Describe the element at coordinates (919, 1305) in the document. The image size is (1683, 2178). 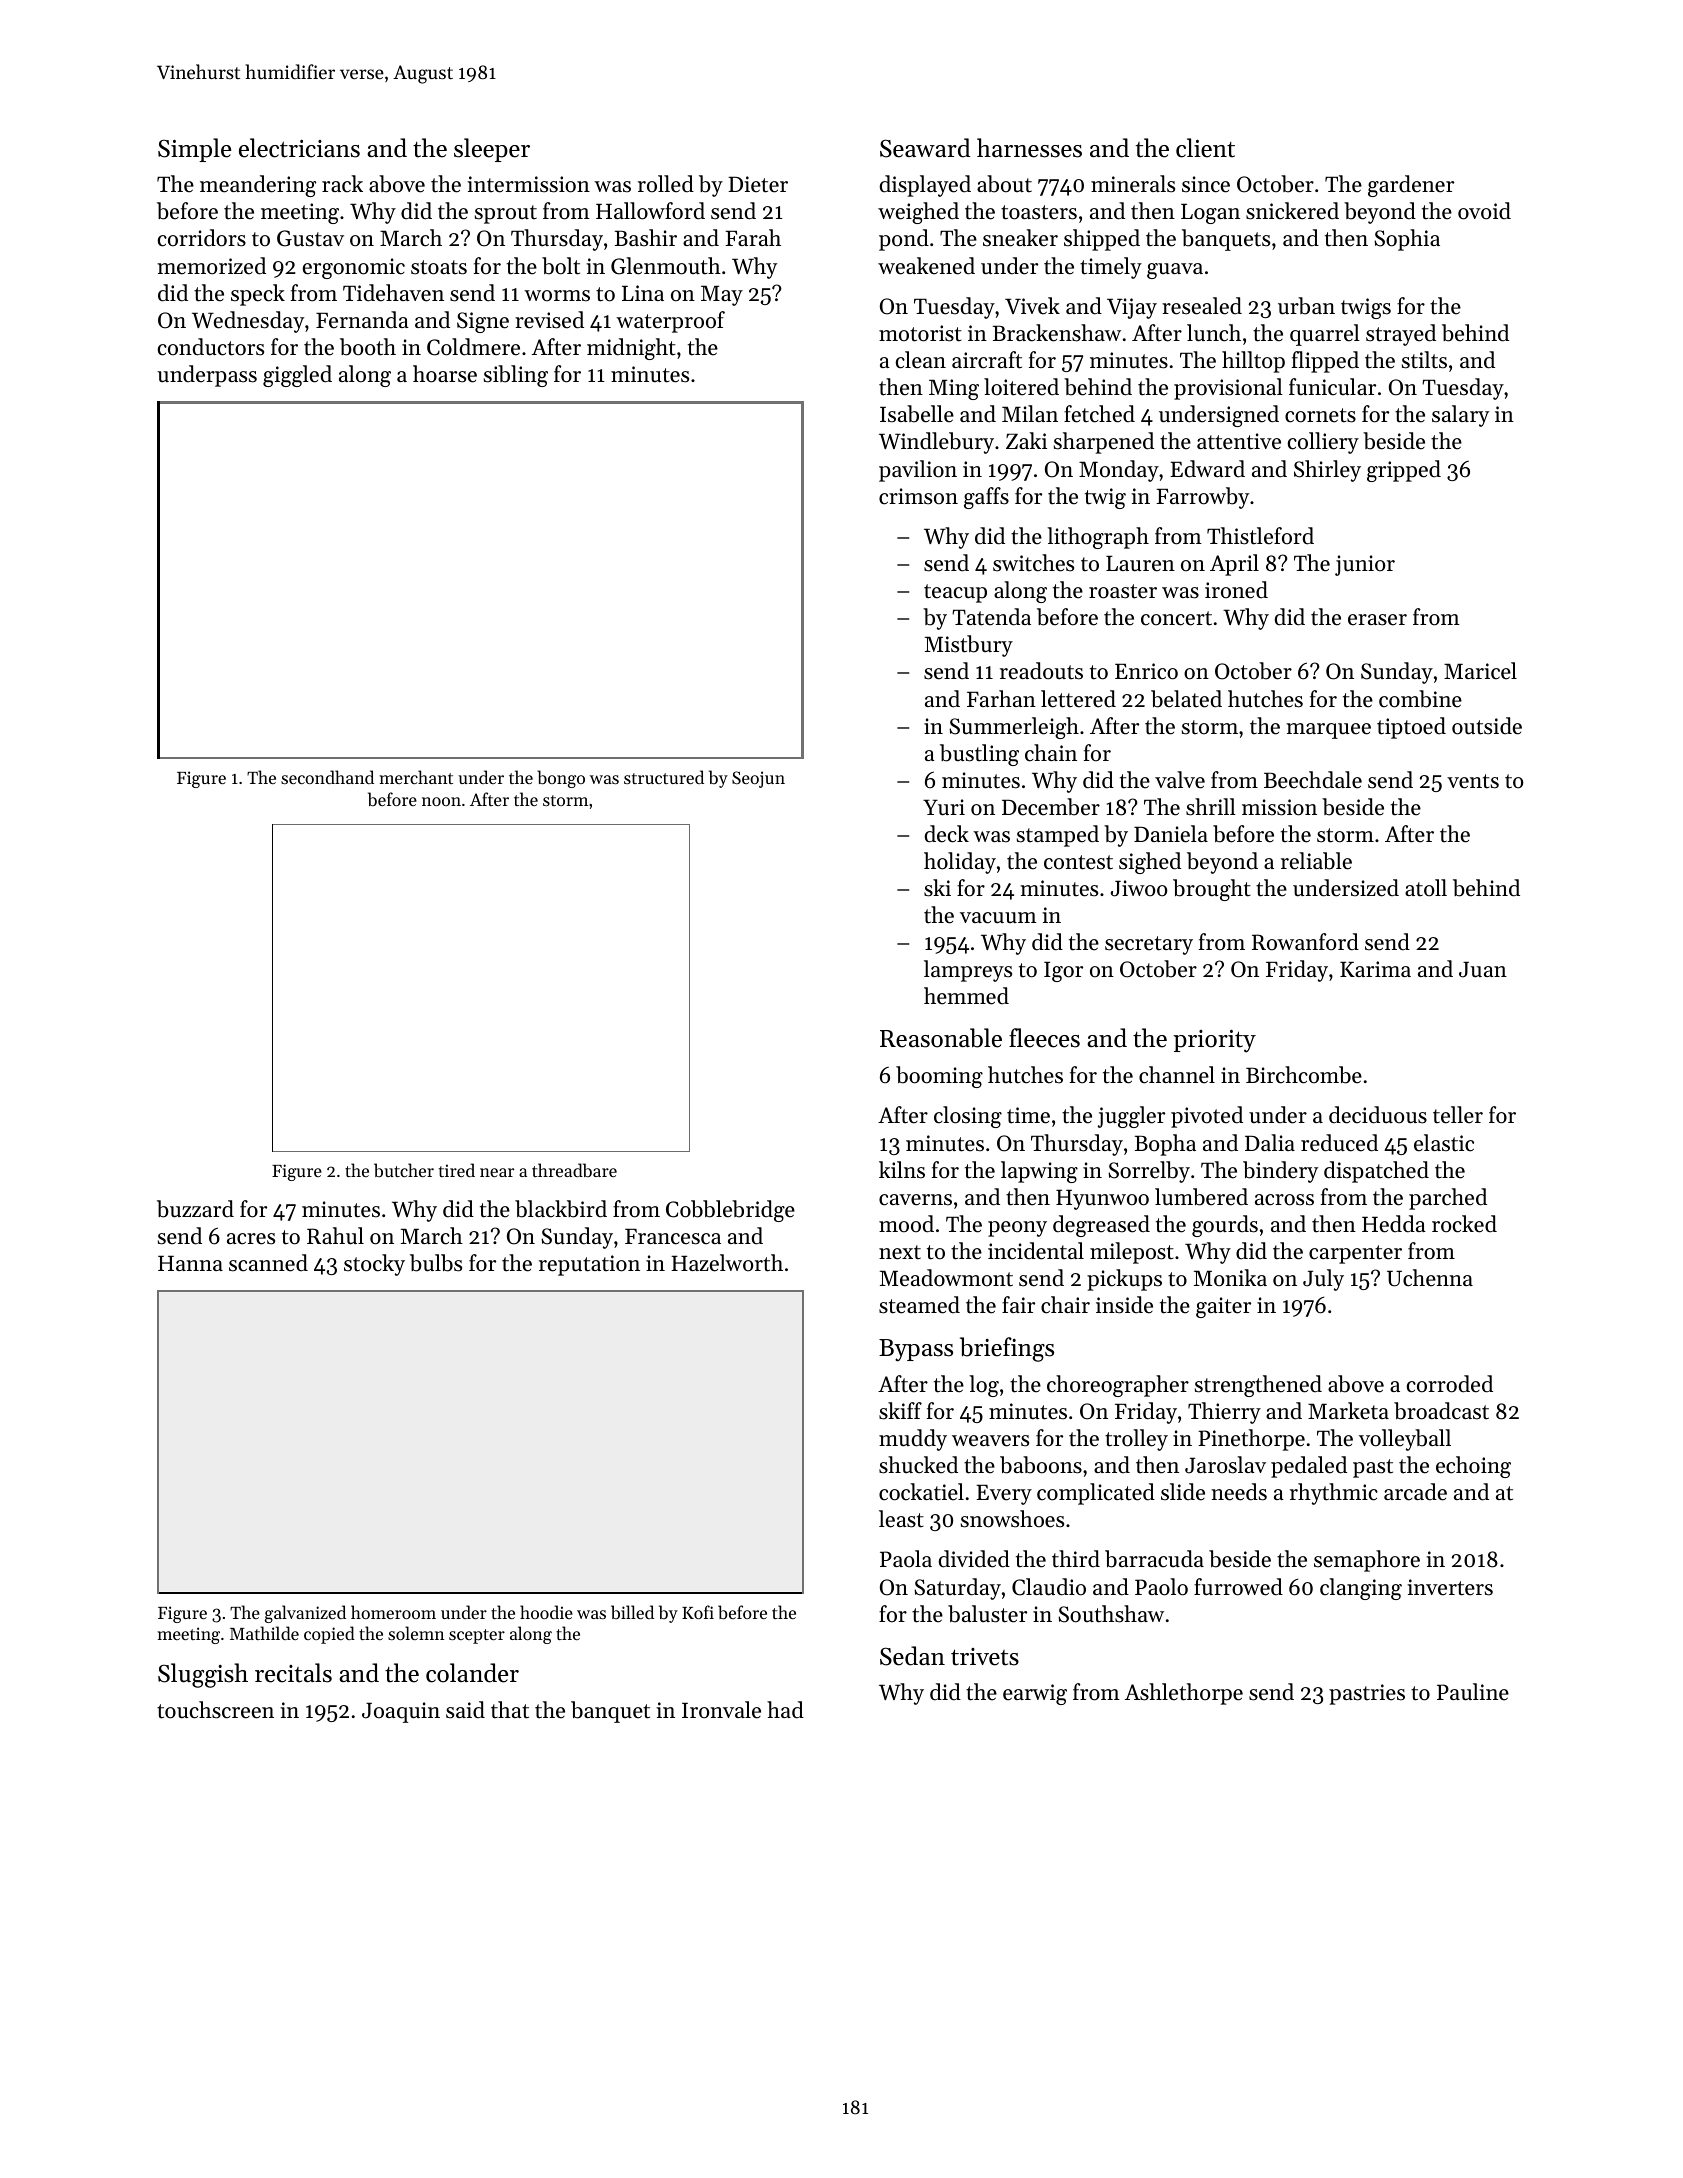
I see `steamed` at that location.
